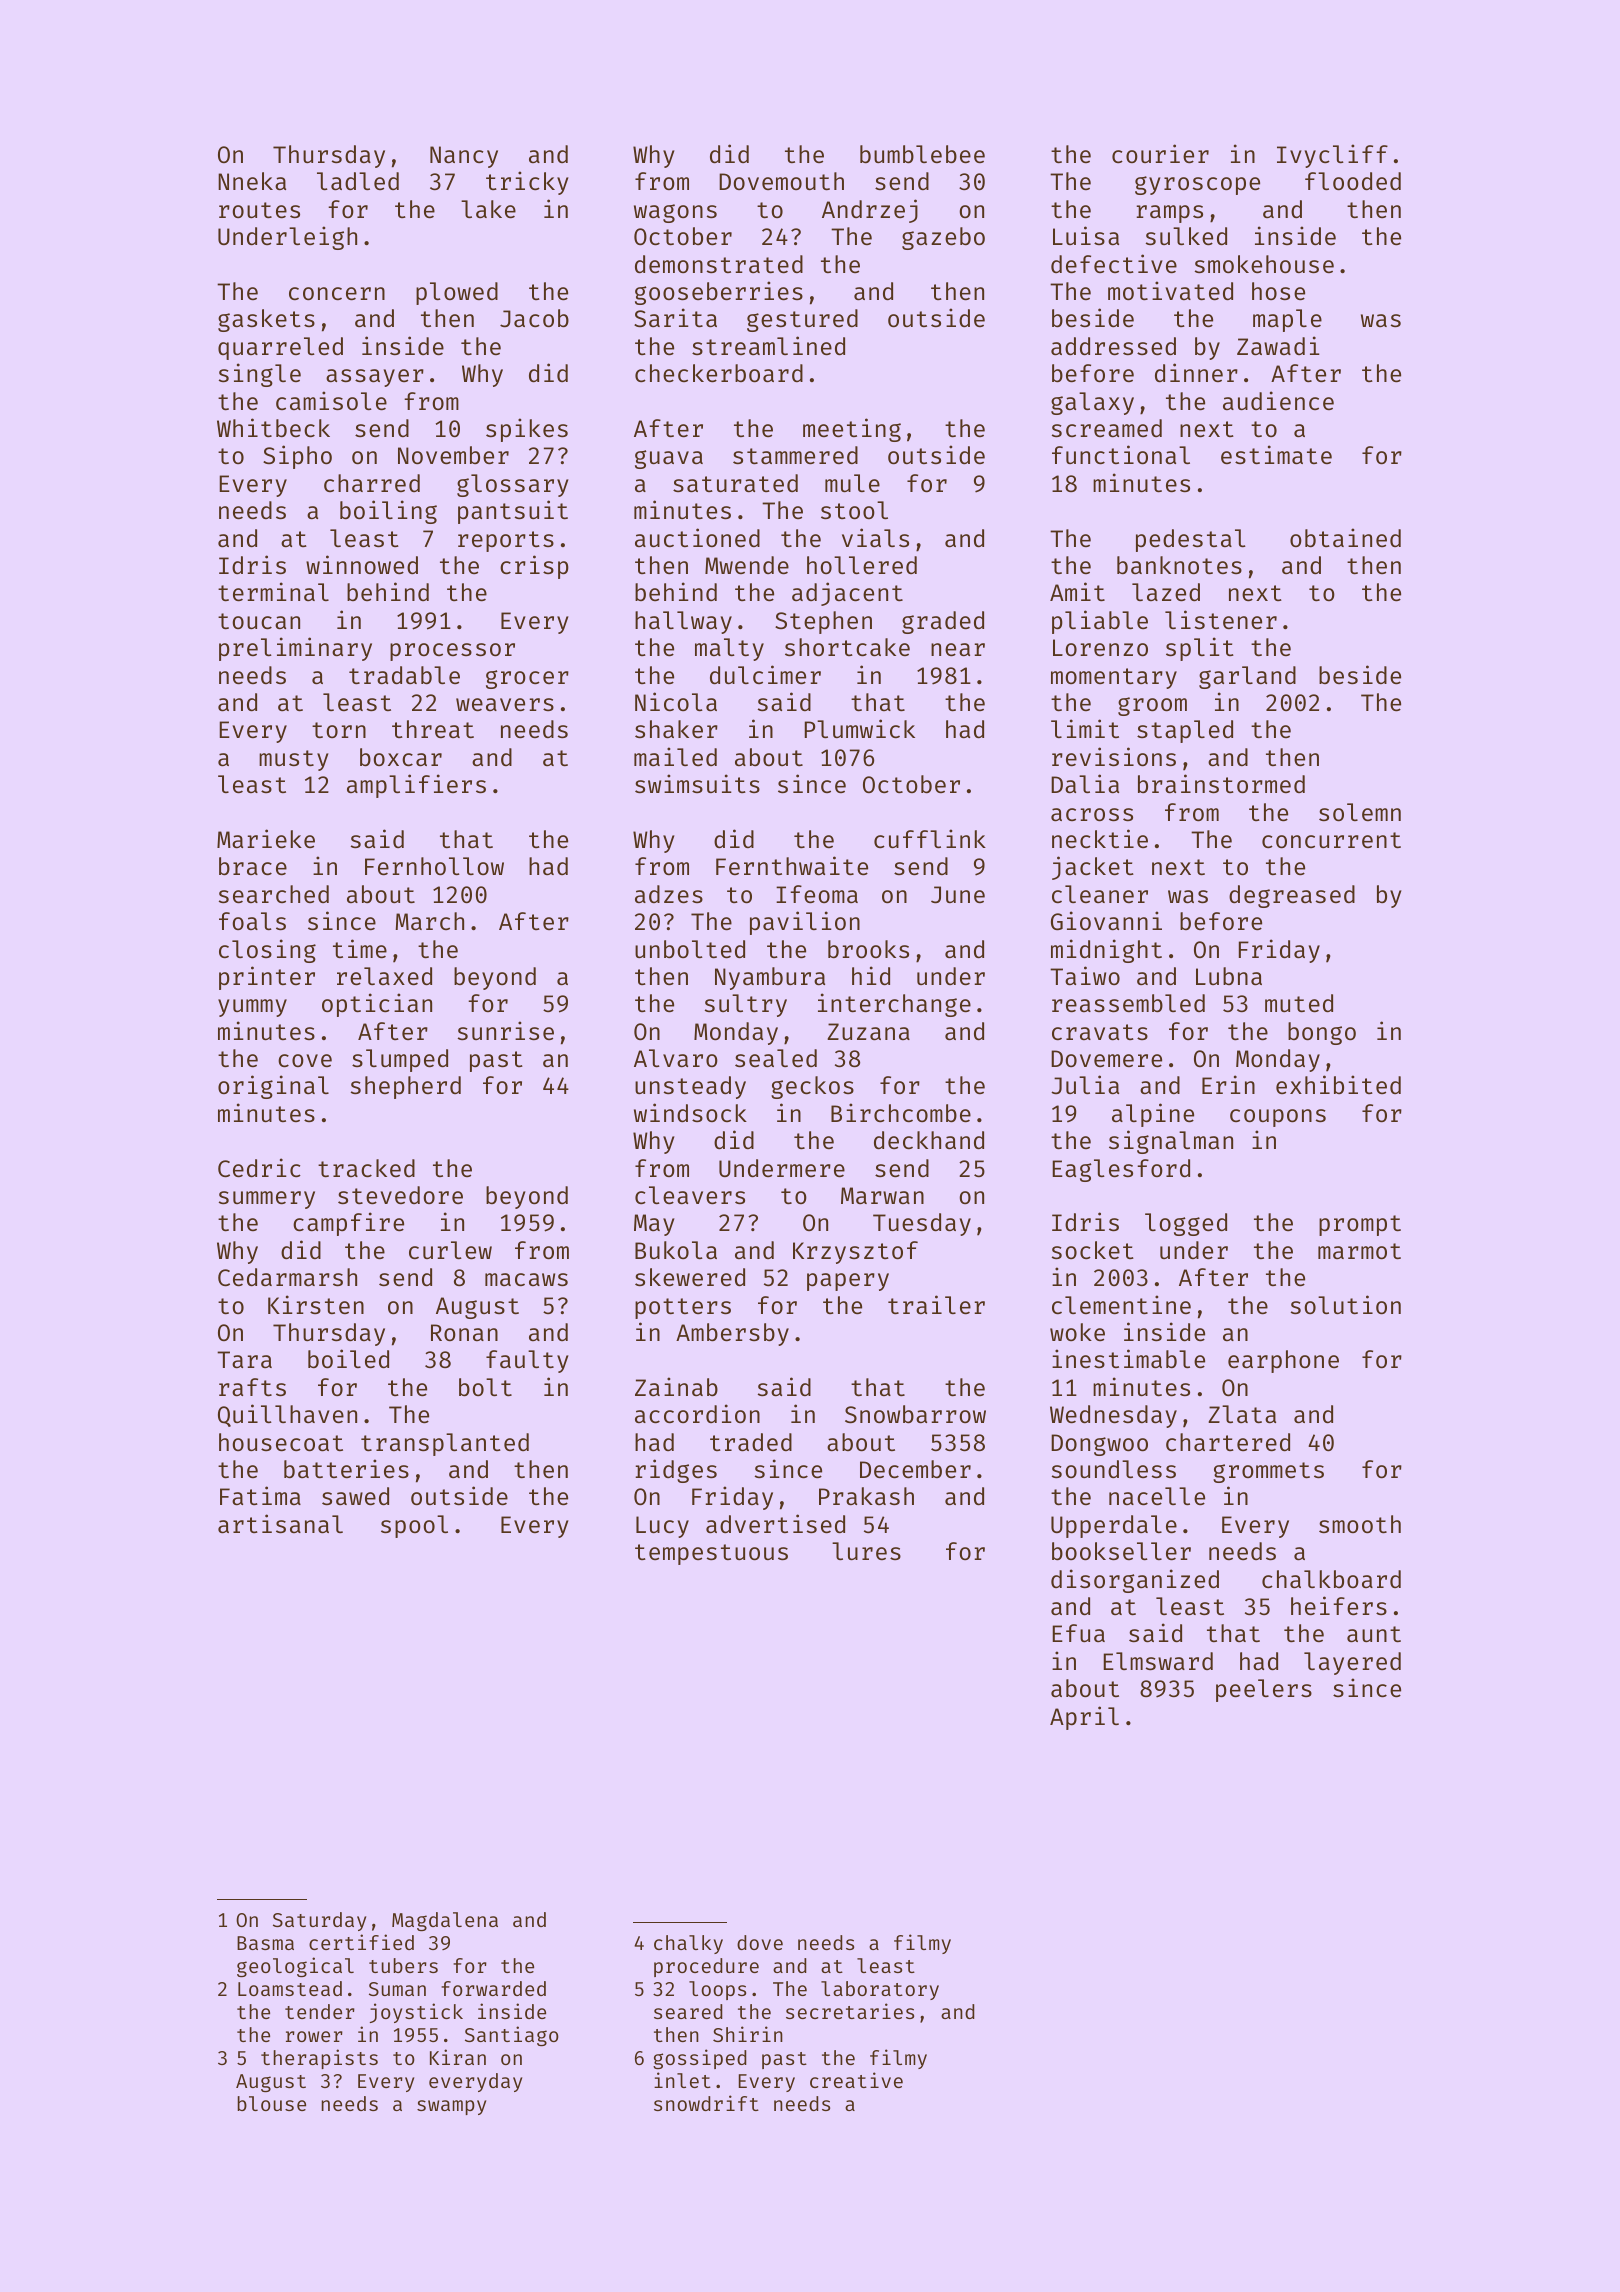  What do you see at coordinates (1322, 1033) in the screenshot?
I see `bongo` at bounding box center [1322, 1033].
